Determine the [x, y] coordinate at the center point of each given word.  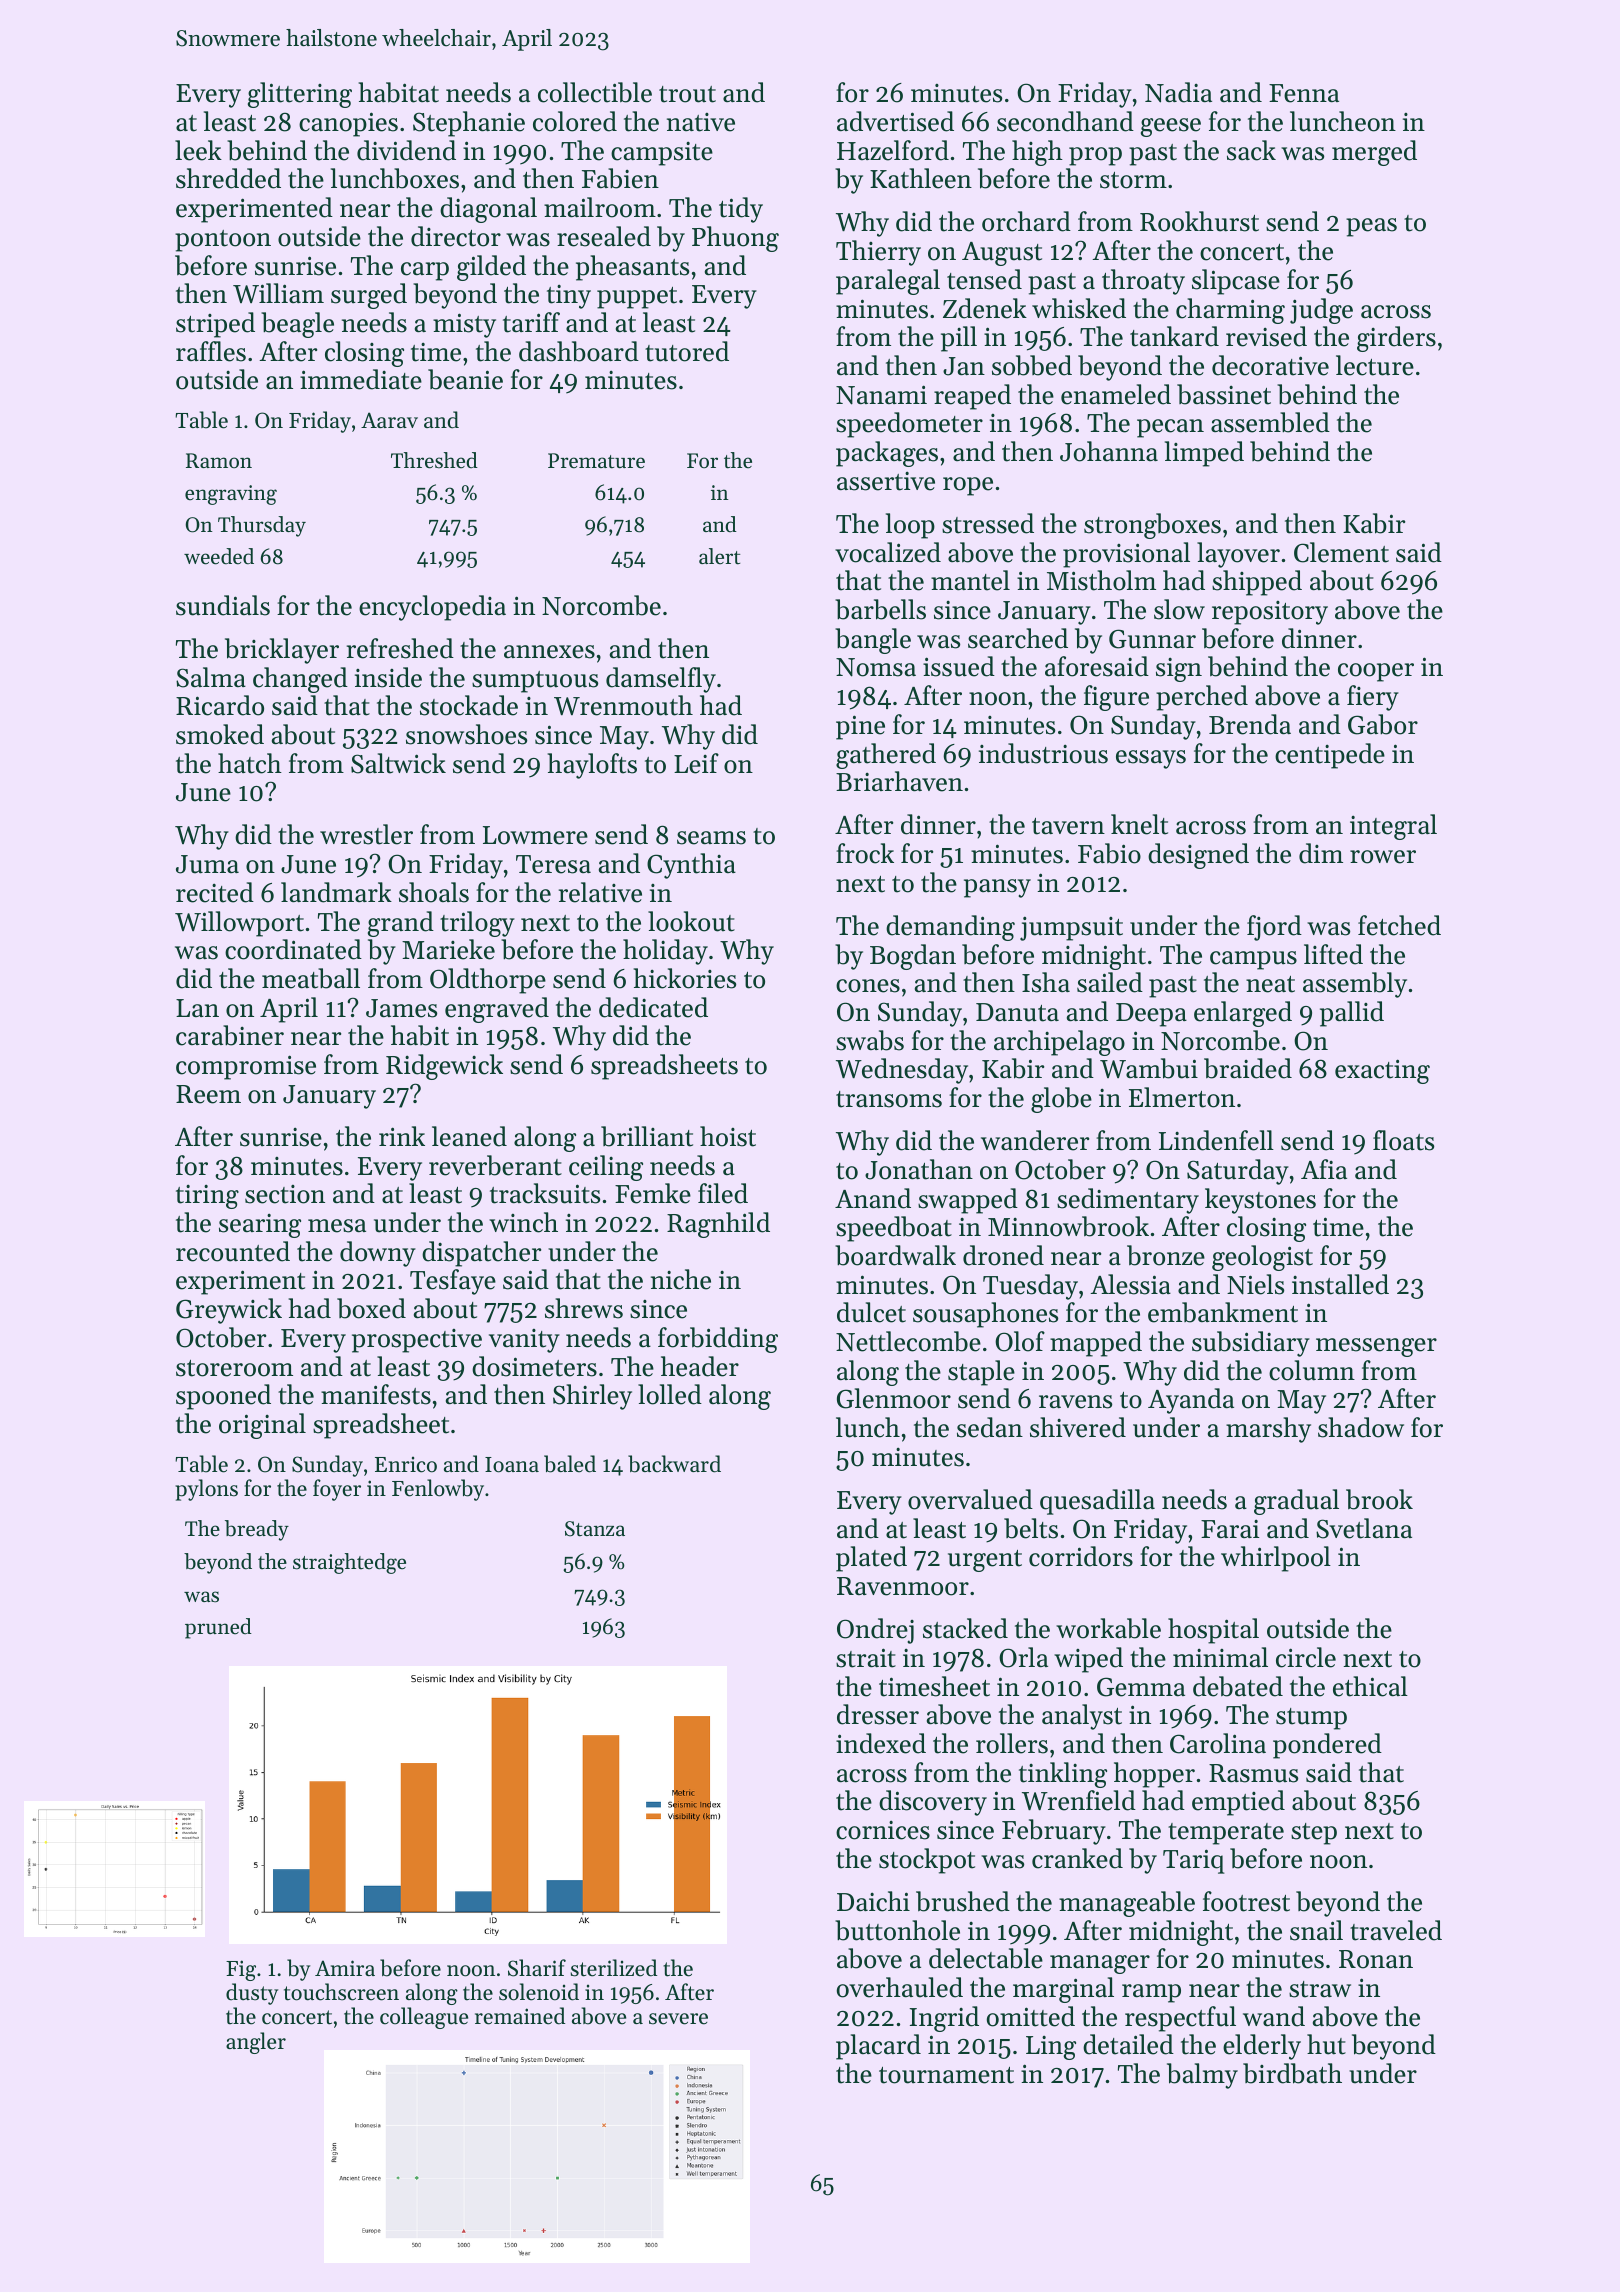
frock [865, 853]
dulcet [871, 1312]
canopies [348, 124]
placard [878, 2047]
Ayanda [1191, 1401]
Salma [211, 677]
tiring [207, 1197]
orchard [1026, 221]
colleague [424, 2018]
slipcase [1236, 282]
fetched [1399, 925]
